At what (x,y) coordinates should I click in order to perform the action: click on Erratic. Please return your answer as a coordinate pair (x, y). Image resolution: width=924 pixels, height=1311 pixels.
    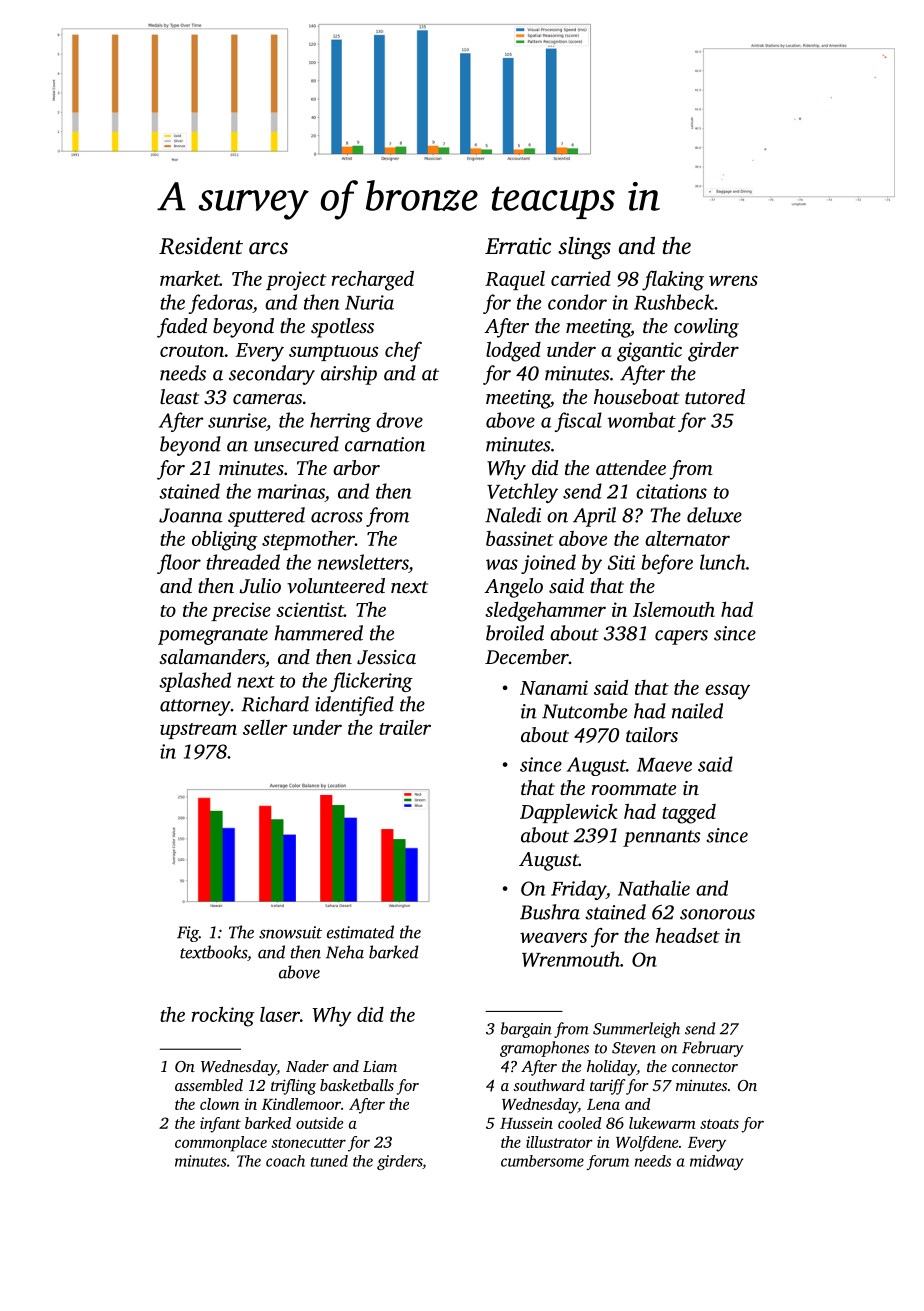
    Looking at the image, I should click on (518, 246).
